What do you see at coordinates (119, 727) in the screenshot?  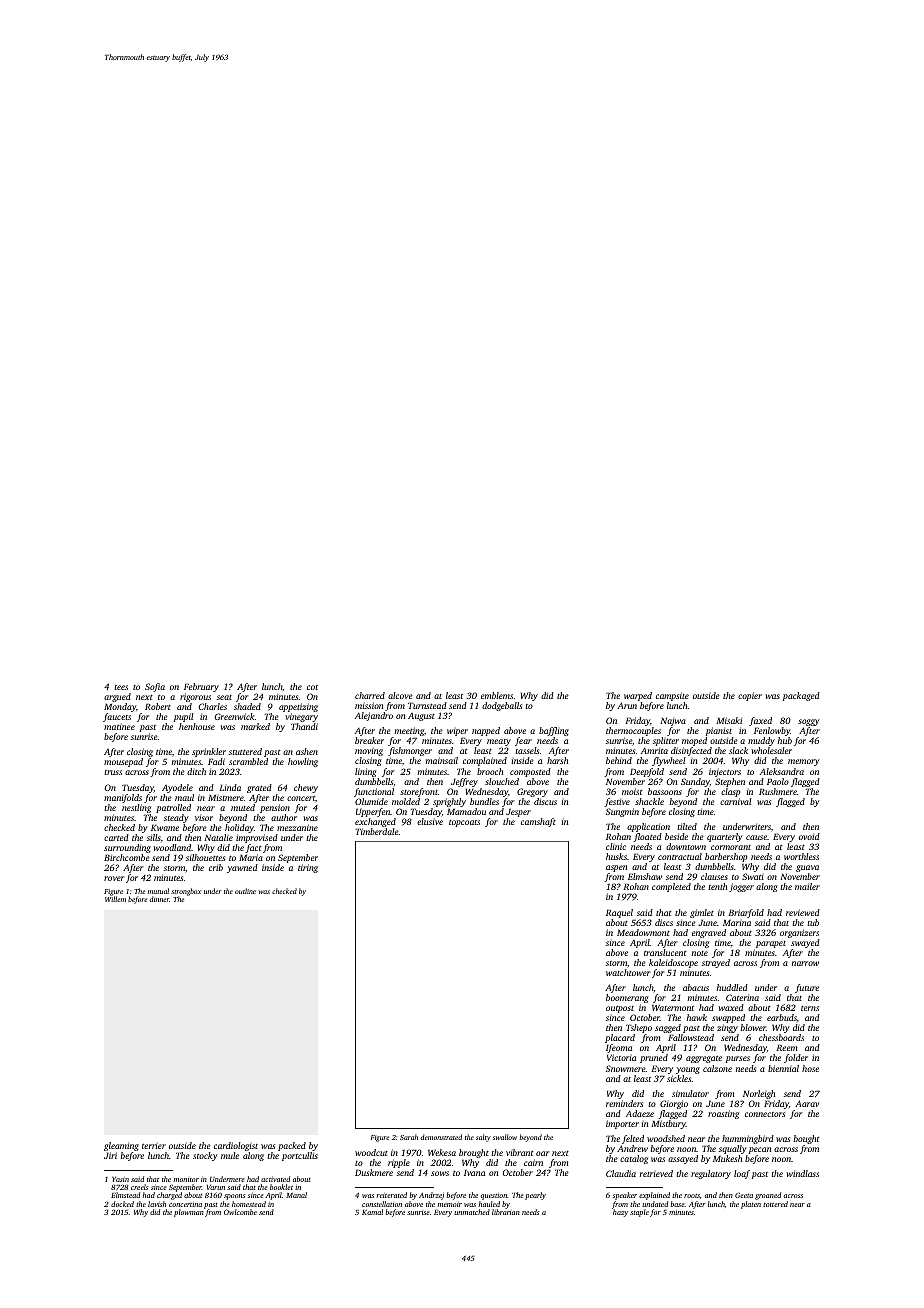 I see `matinee` at bounding box center [119, 727].
